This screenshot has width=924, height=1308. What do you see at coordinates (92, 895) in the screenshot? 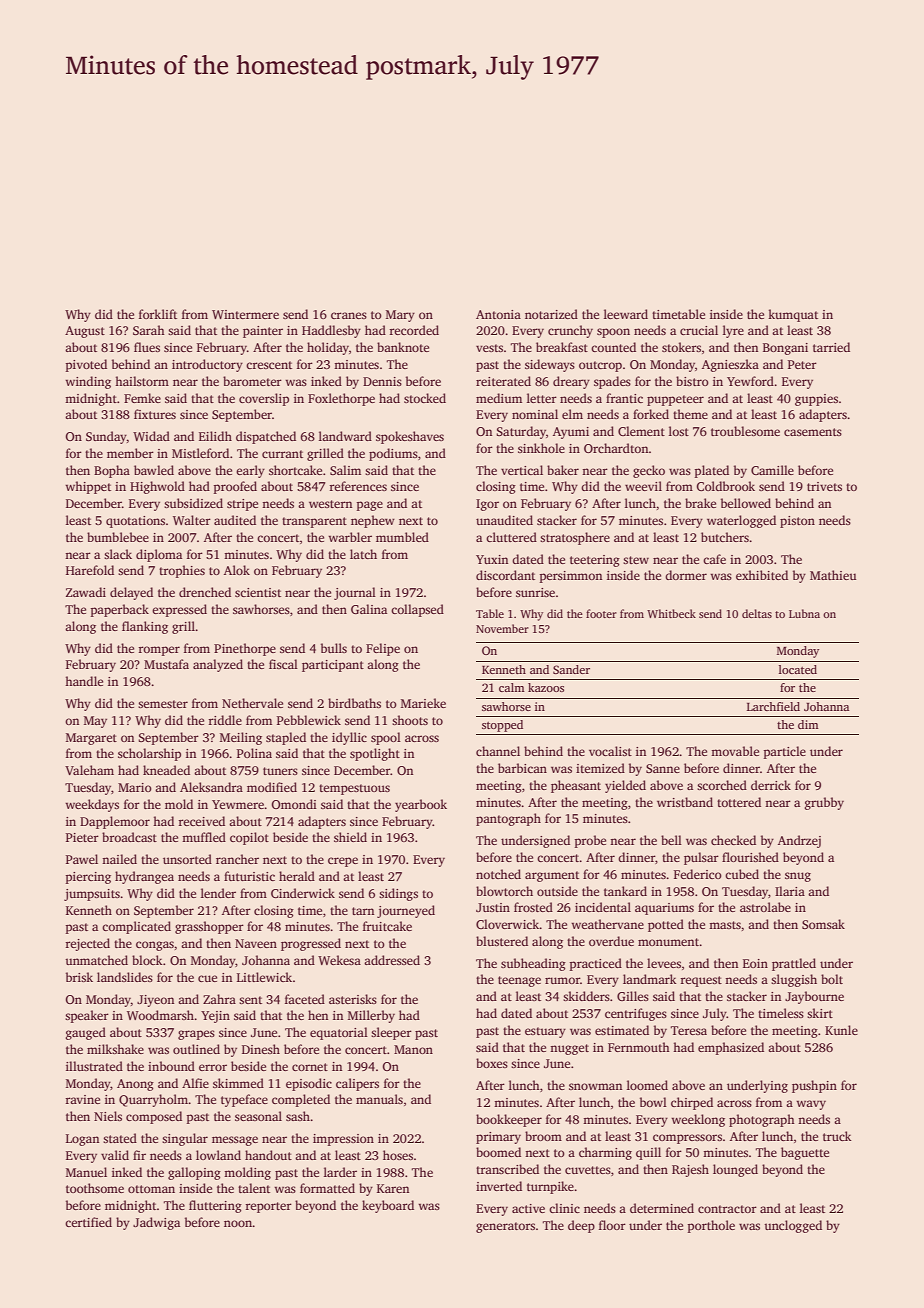
I see `jumpsuits` at bounding box center [92, 895].
